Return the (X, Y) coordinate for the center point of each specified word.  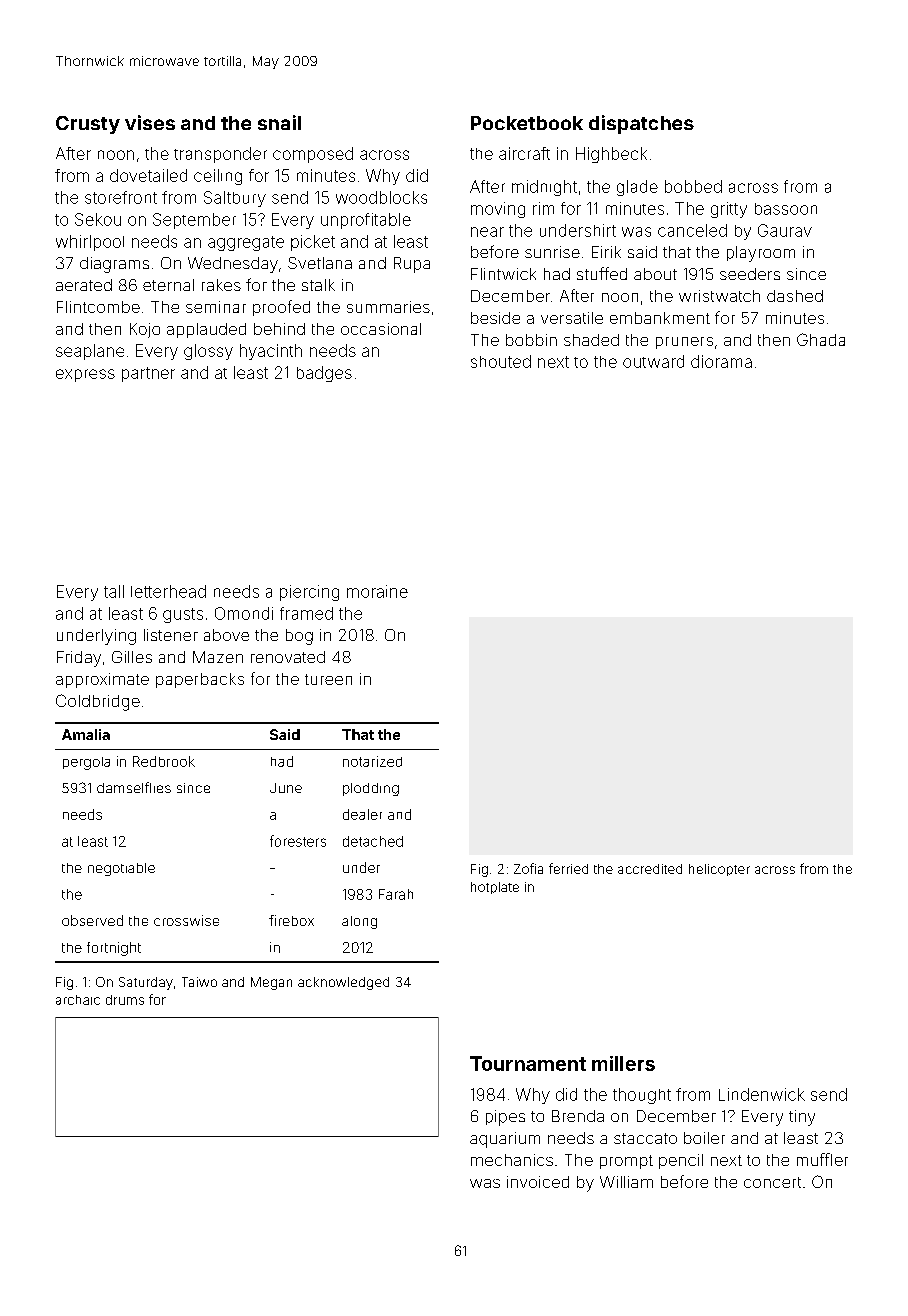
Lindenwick (762, 1094)
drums (125, 1000)
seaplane (90, 352)
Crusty (88, 125)
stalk (318, 285)
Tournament (528, 1063)
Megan (271, 983)
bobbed (693, 186)
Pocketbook (527, 123)
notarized (372, 761)
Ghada (821, 339)
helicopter (719, 870)
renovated (288, 657)
